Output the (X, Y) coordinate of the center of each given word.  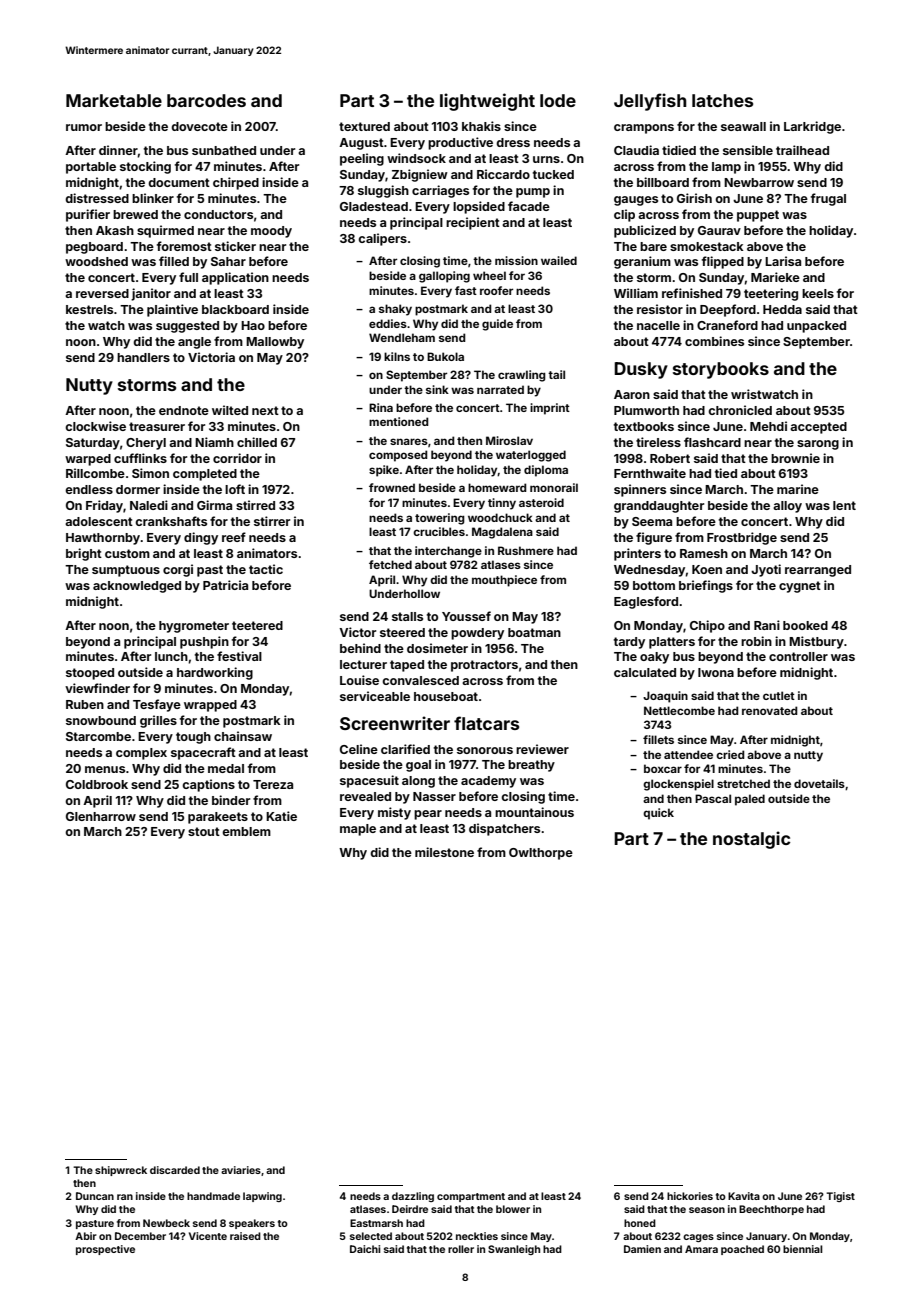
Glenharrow (101, 816)
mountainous (534, 812)
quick (658, 814)
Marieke (775, 277)
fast (466, 290)
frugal (828, 199)
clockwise (95, 426)
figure (654, 538)
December (140, 1236)
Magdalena (502, 533)
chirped (236, 183)
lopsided (479, 207)
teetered (257, 625)
